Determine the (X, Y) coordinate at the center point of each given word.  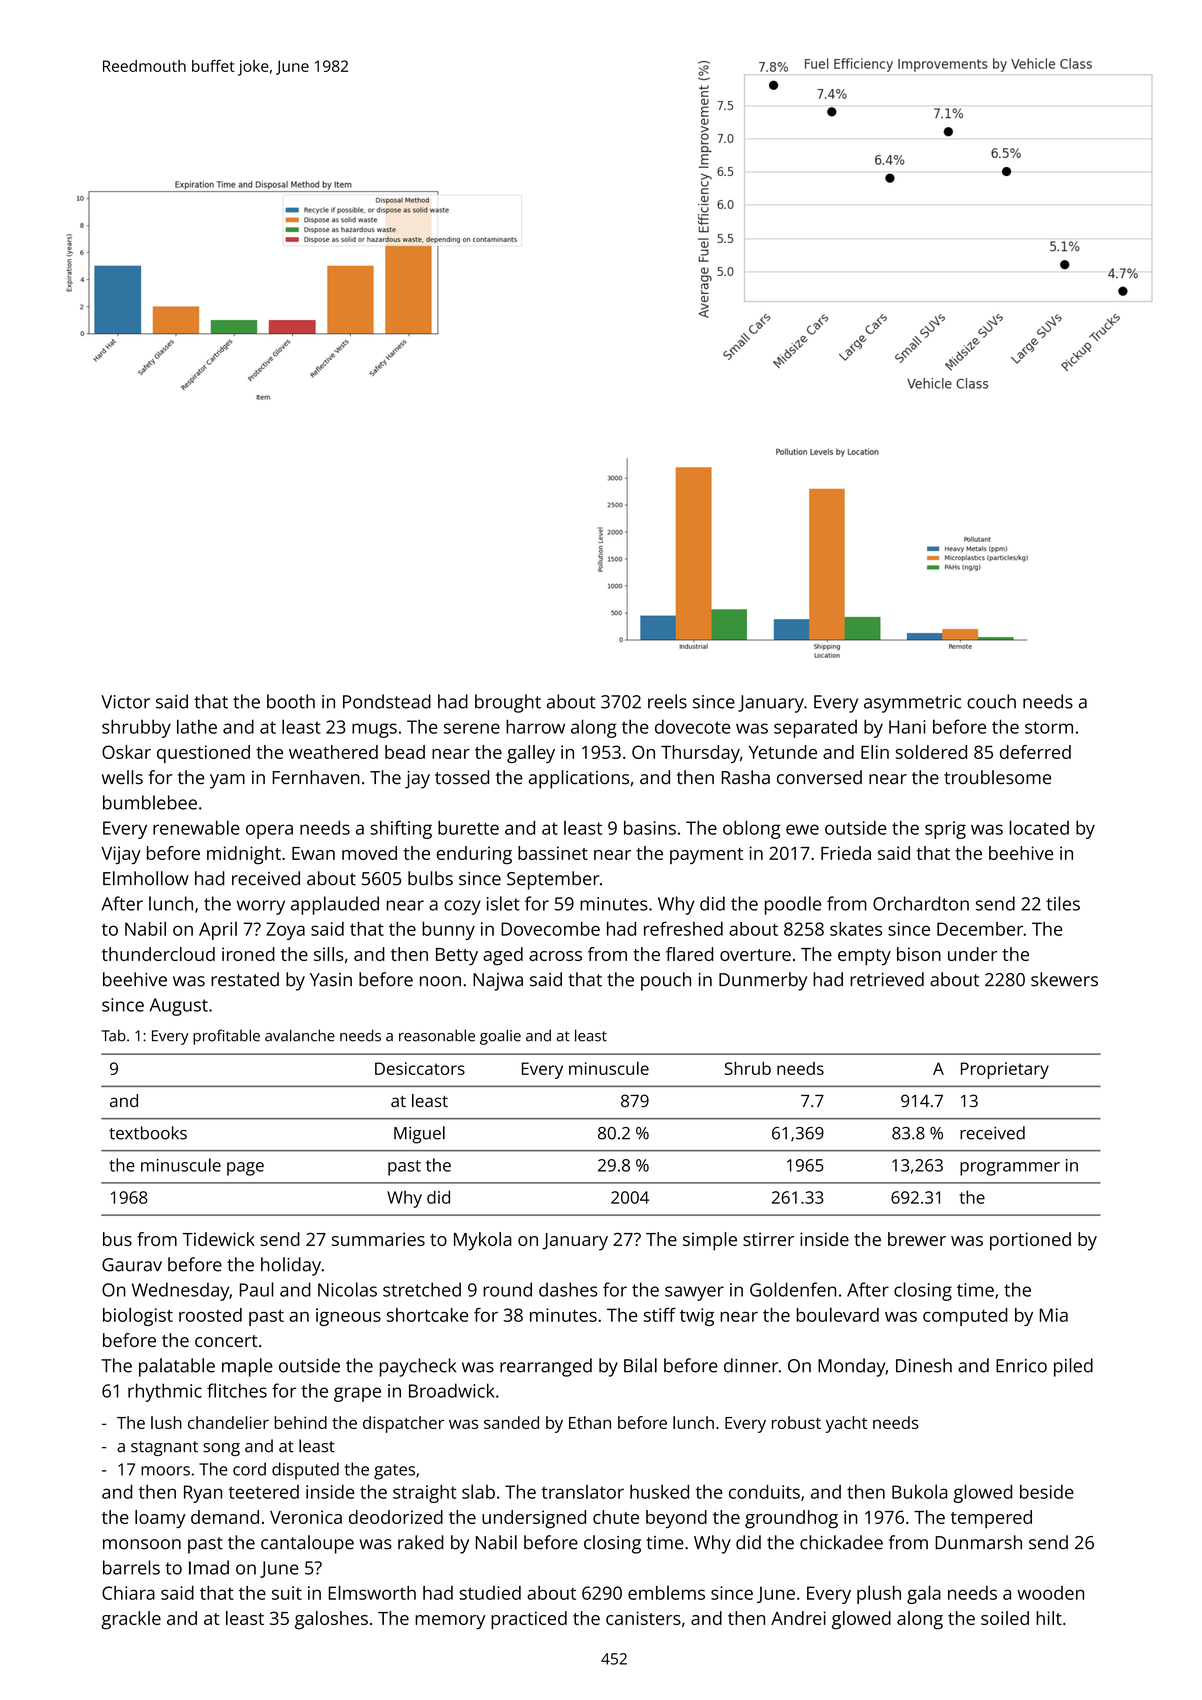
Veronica (306, 1517)
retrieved (887, 979)
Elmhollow (146, 878)
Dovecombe (550, 929)
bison (919, 954)
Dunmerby (763, 981)
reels (667, 701)
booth (291, 701)
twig (697, 1317)
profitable (226, 1037)
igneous (348, 1317)
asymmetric (912, 704)
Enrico (1021, 1366)
